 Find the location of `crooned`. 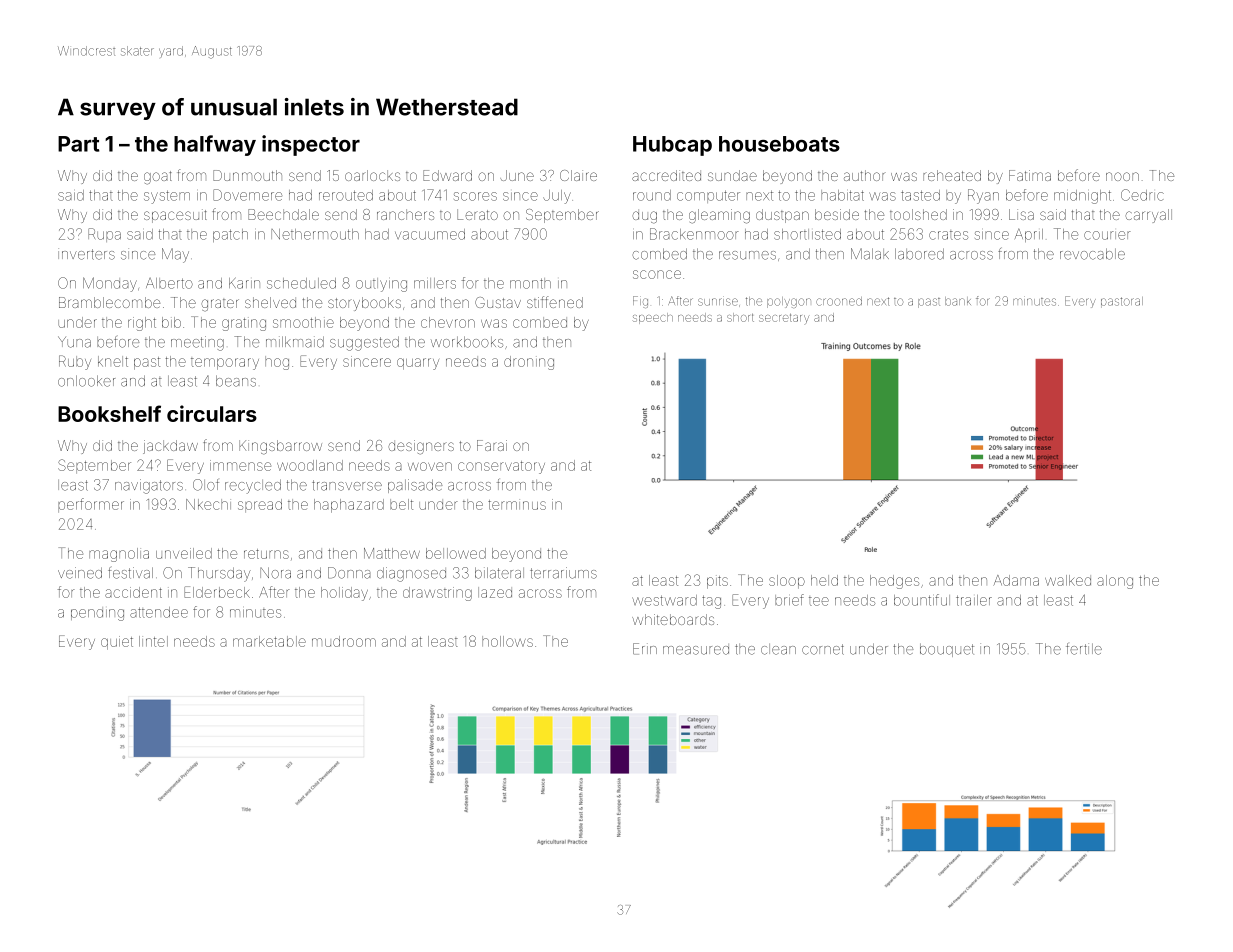

crooned is located at coordinates (839, 301).
